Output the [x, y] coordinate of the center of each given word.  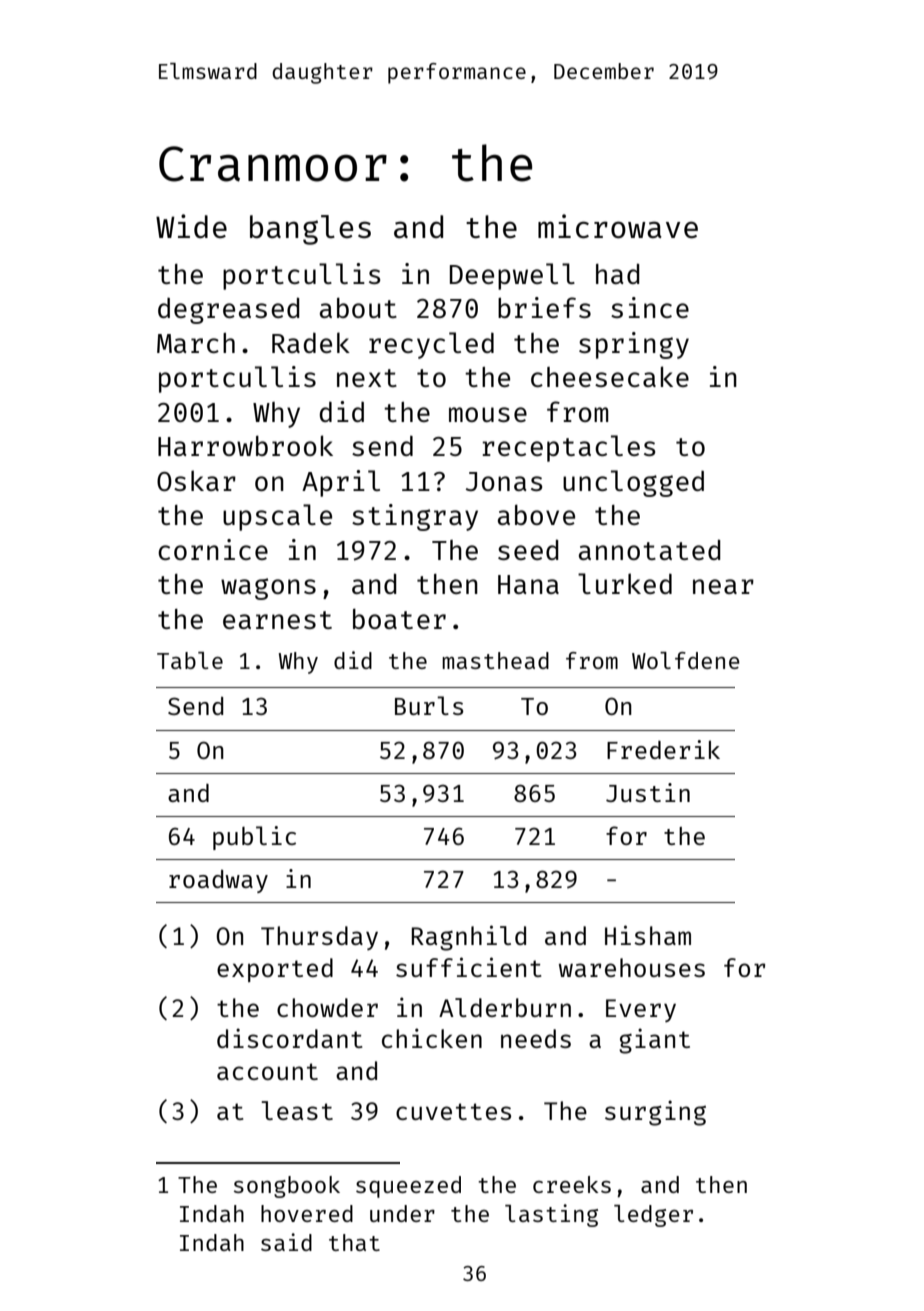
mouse [488, 414]
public [254, 838]
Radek [311, 342]
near [723, 586]
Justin [648, 792]
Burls [429, 705]
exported [275, 970]
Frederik [663, 749]
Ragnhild [469, 938]
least [297, 1110]
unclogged [633, 483]
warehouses [632, 967]
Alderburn [505, 1007]
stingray [415, 517]
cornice [213, 549]
